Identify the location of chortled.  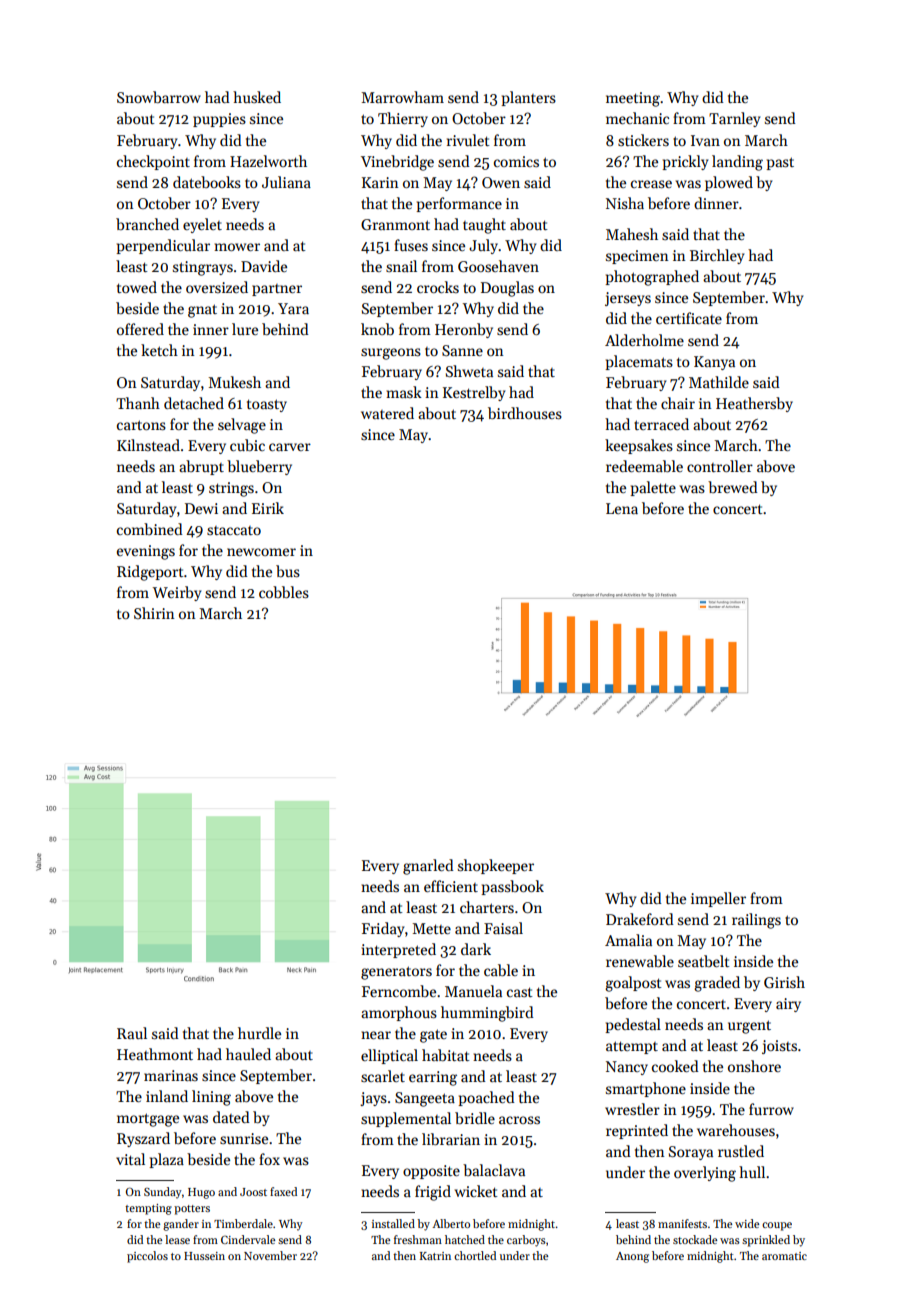
(475, 1255).
